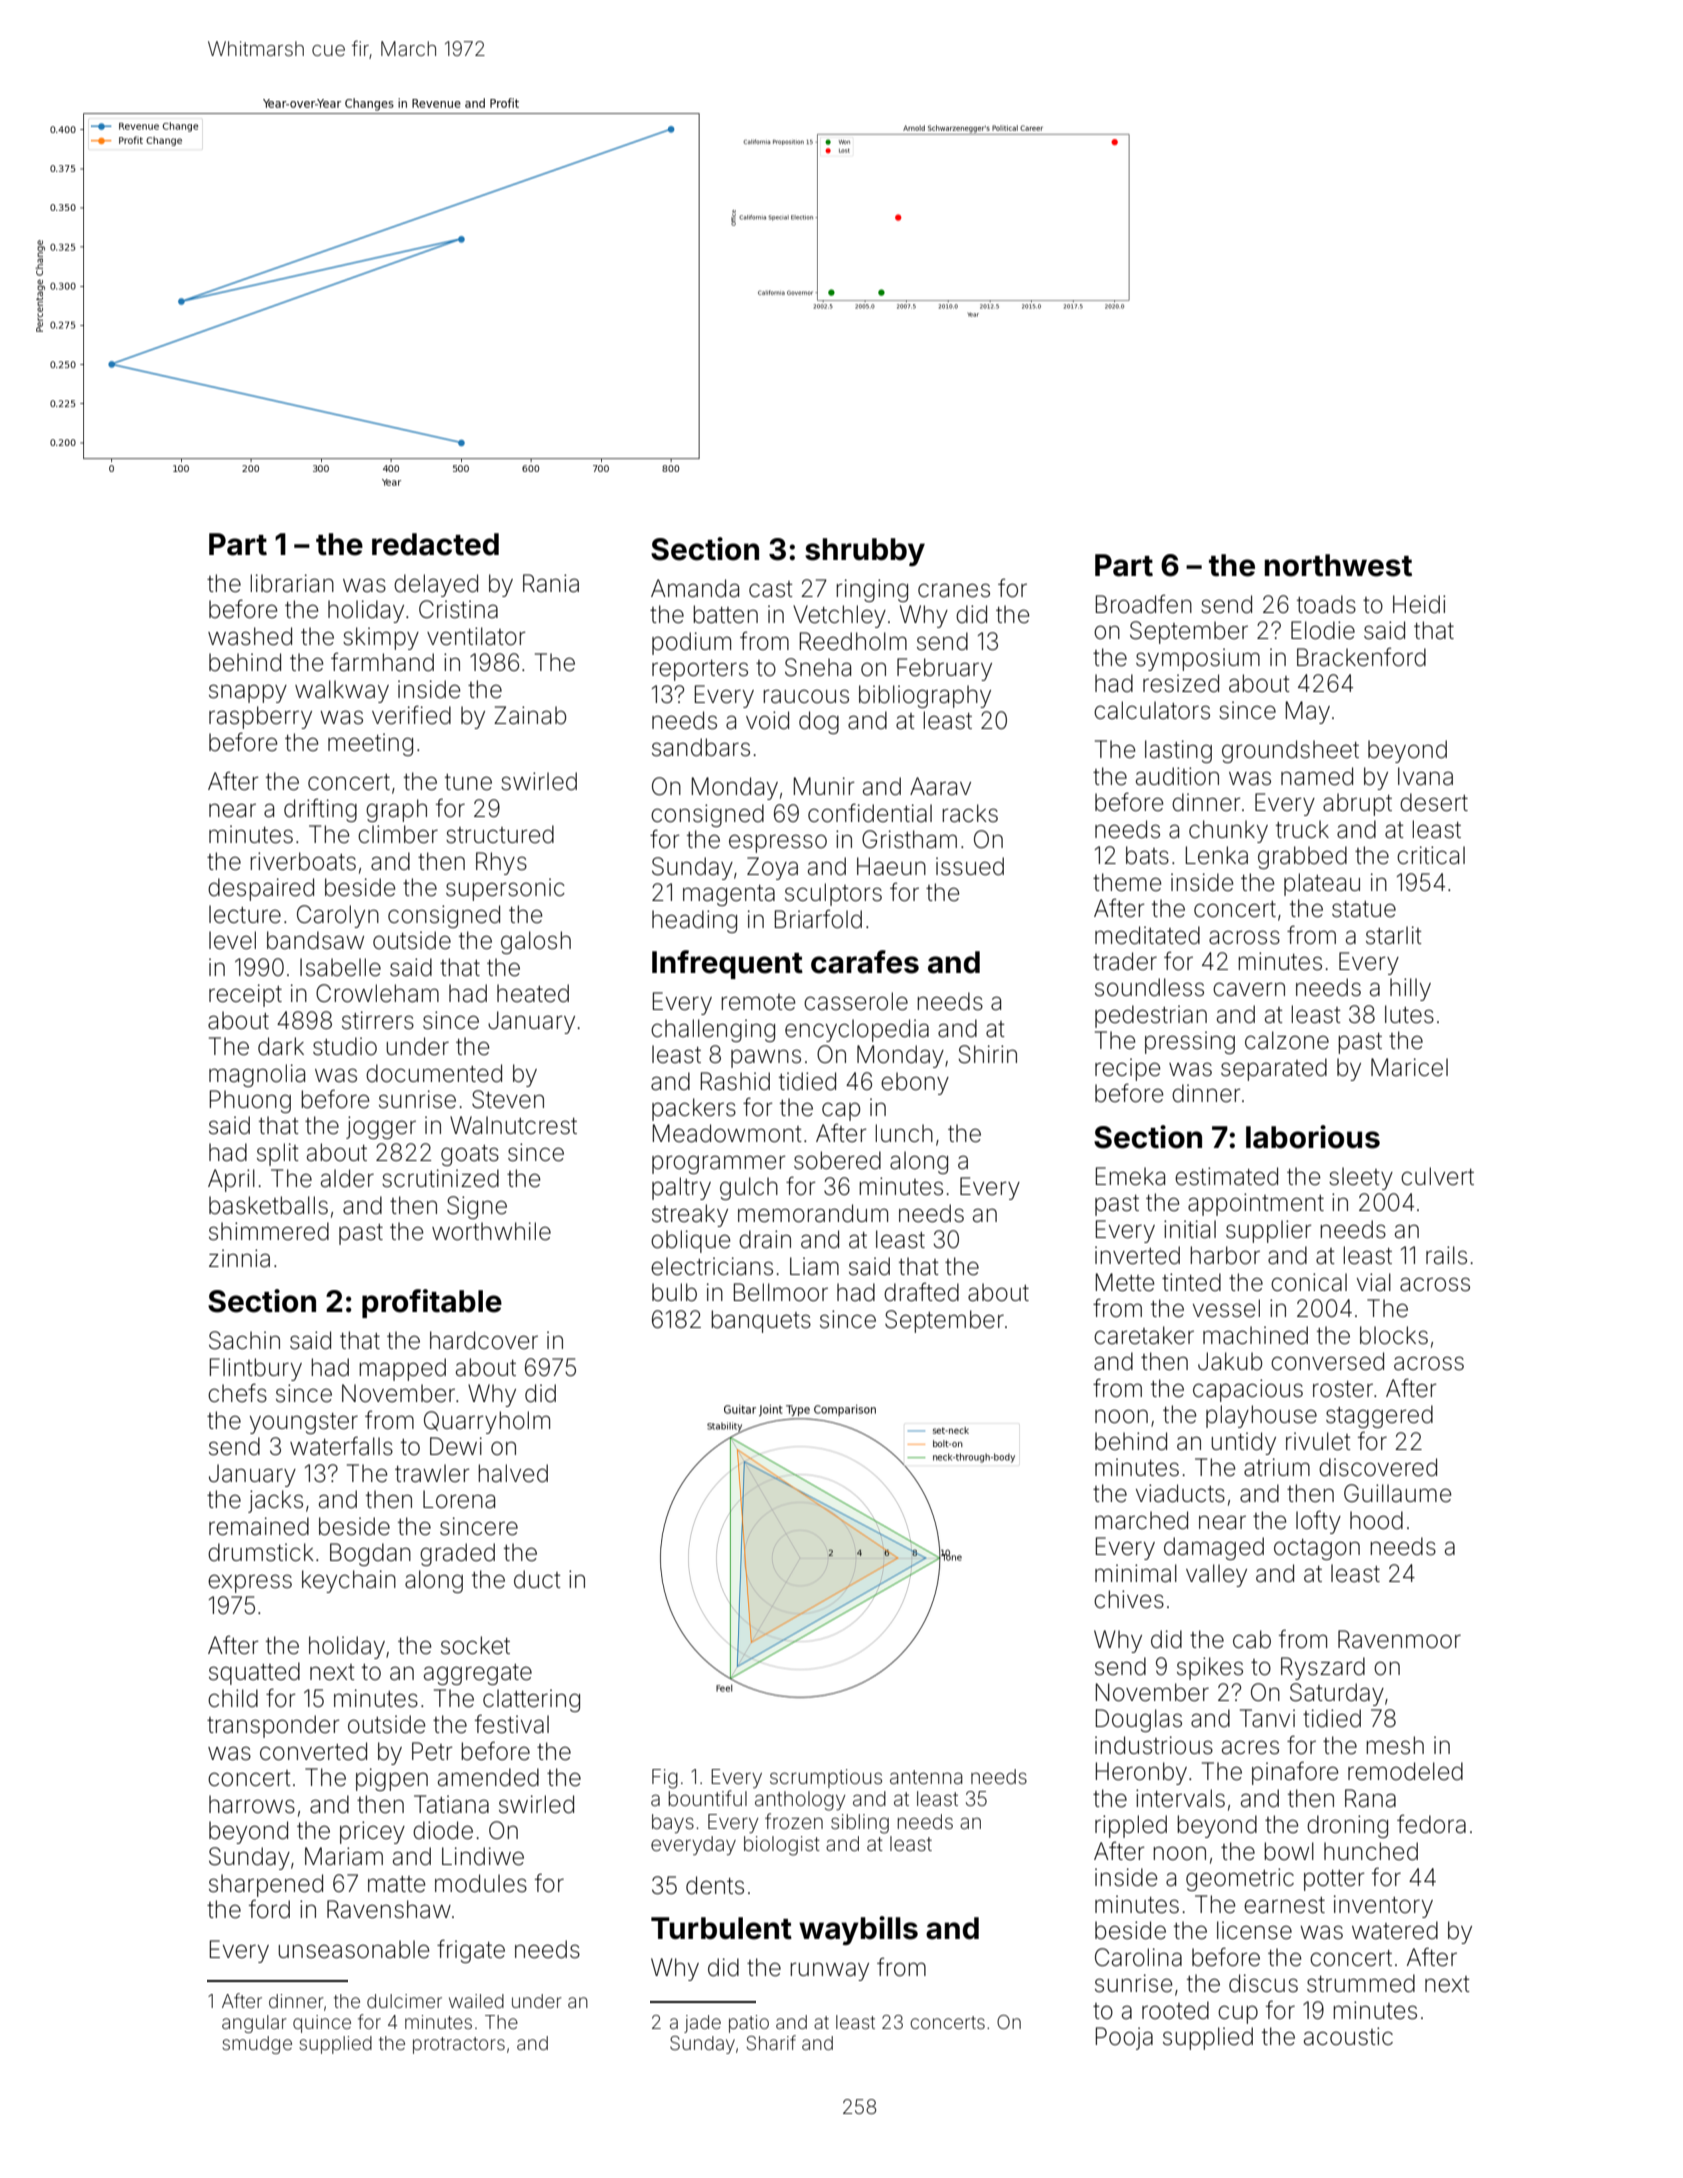  What do you see at coordinates (1327, 1361) in the document?
I see `conversed` at bounding box center [1327, 1361].
